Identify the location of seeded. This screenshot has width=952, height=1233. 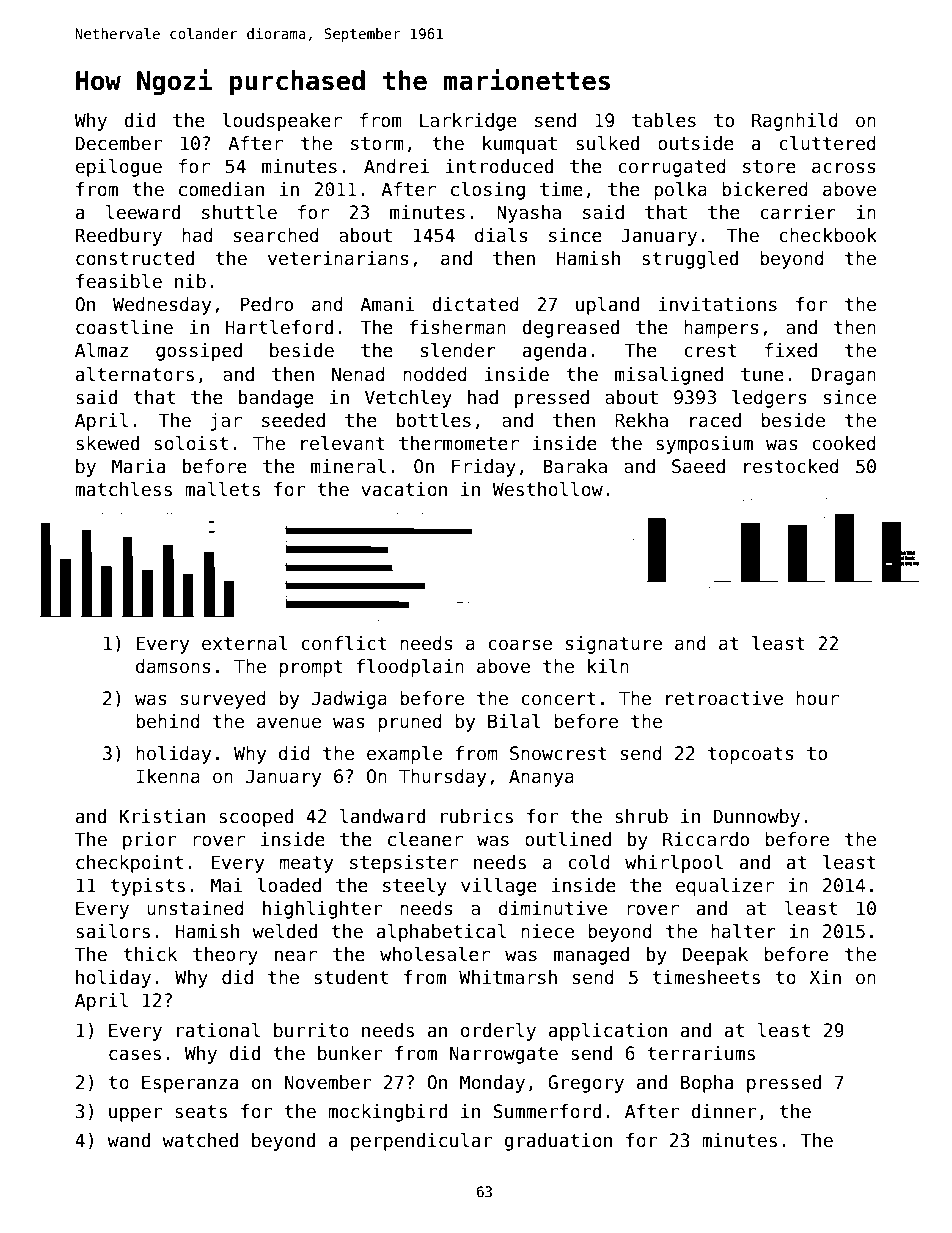
(293, 420).
